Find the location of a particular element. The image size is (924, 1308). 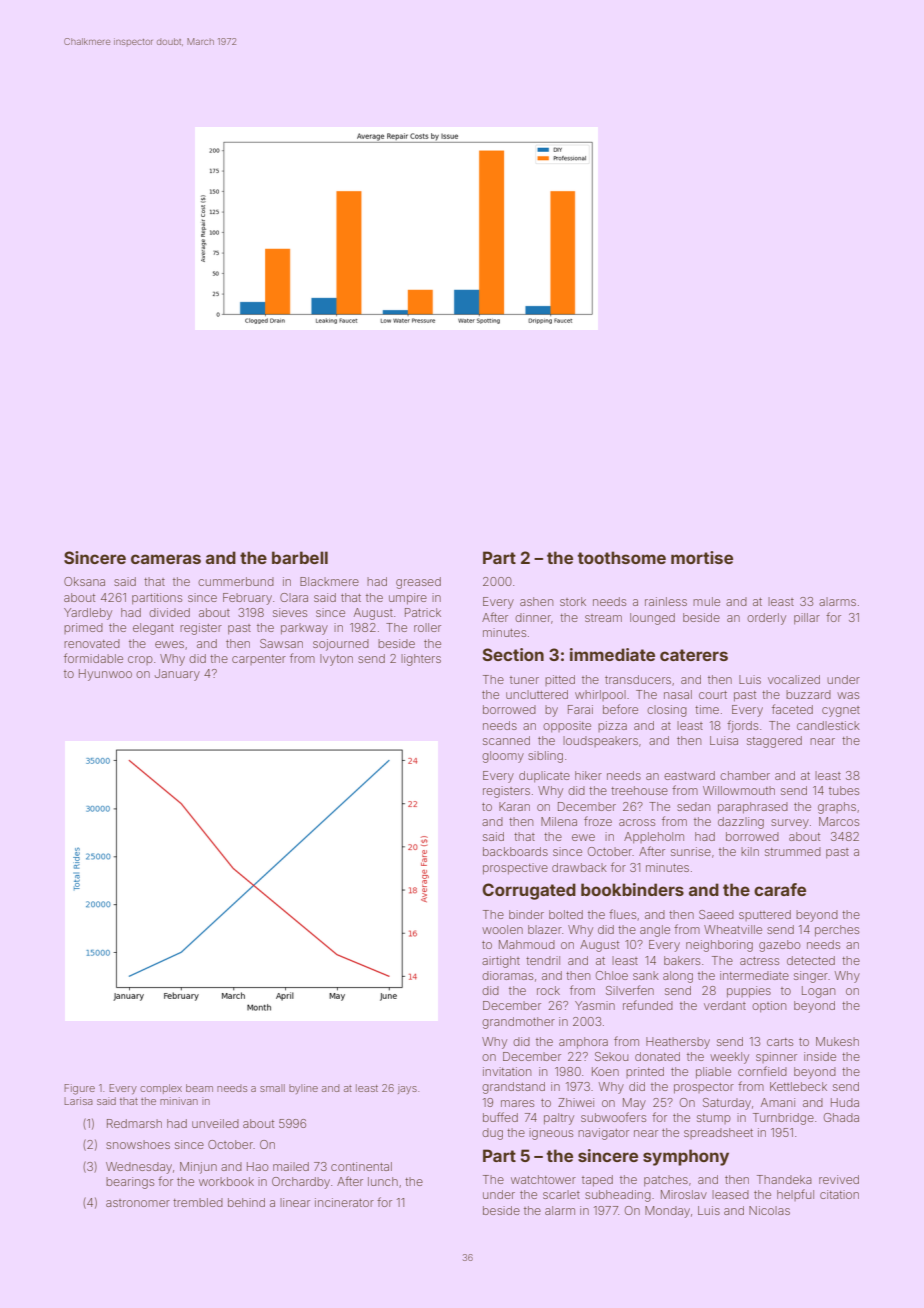

behind is located at coordinates (246, 1202).
